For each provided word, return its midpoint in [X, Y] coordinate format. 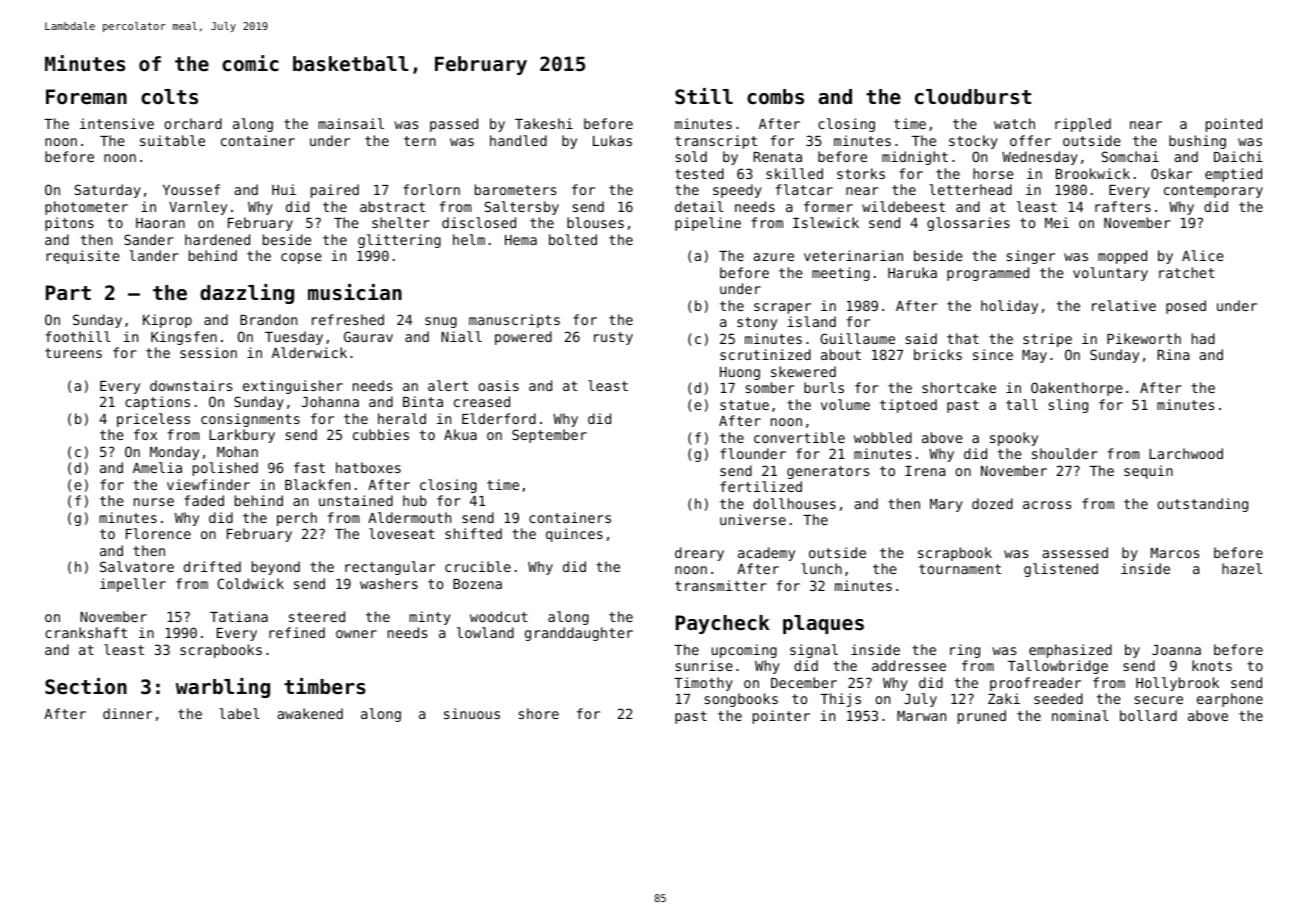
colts [169, 97]
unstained [356, 500]
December [804, 682]
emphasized [1070, 651]
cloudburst [973, 97]
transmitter [721, 585]
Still [704, 96]
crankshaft [86, 632]
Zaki [1004, 698]
